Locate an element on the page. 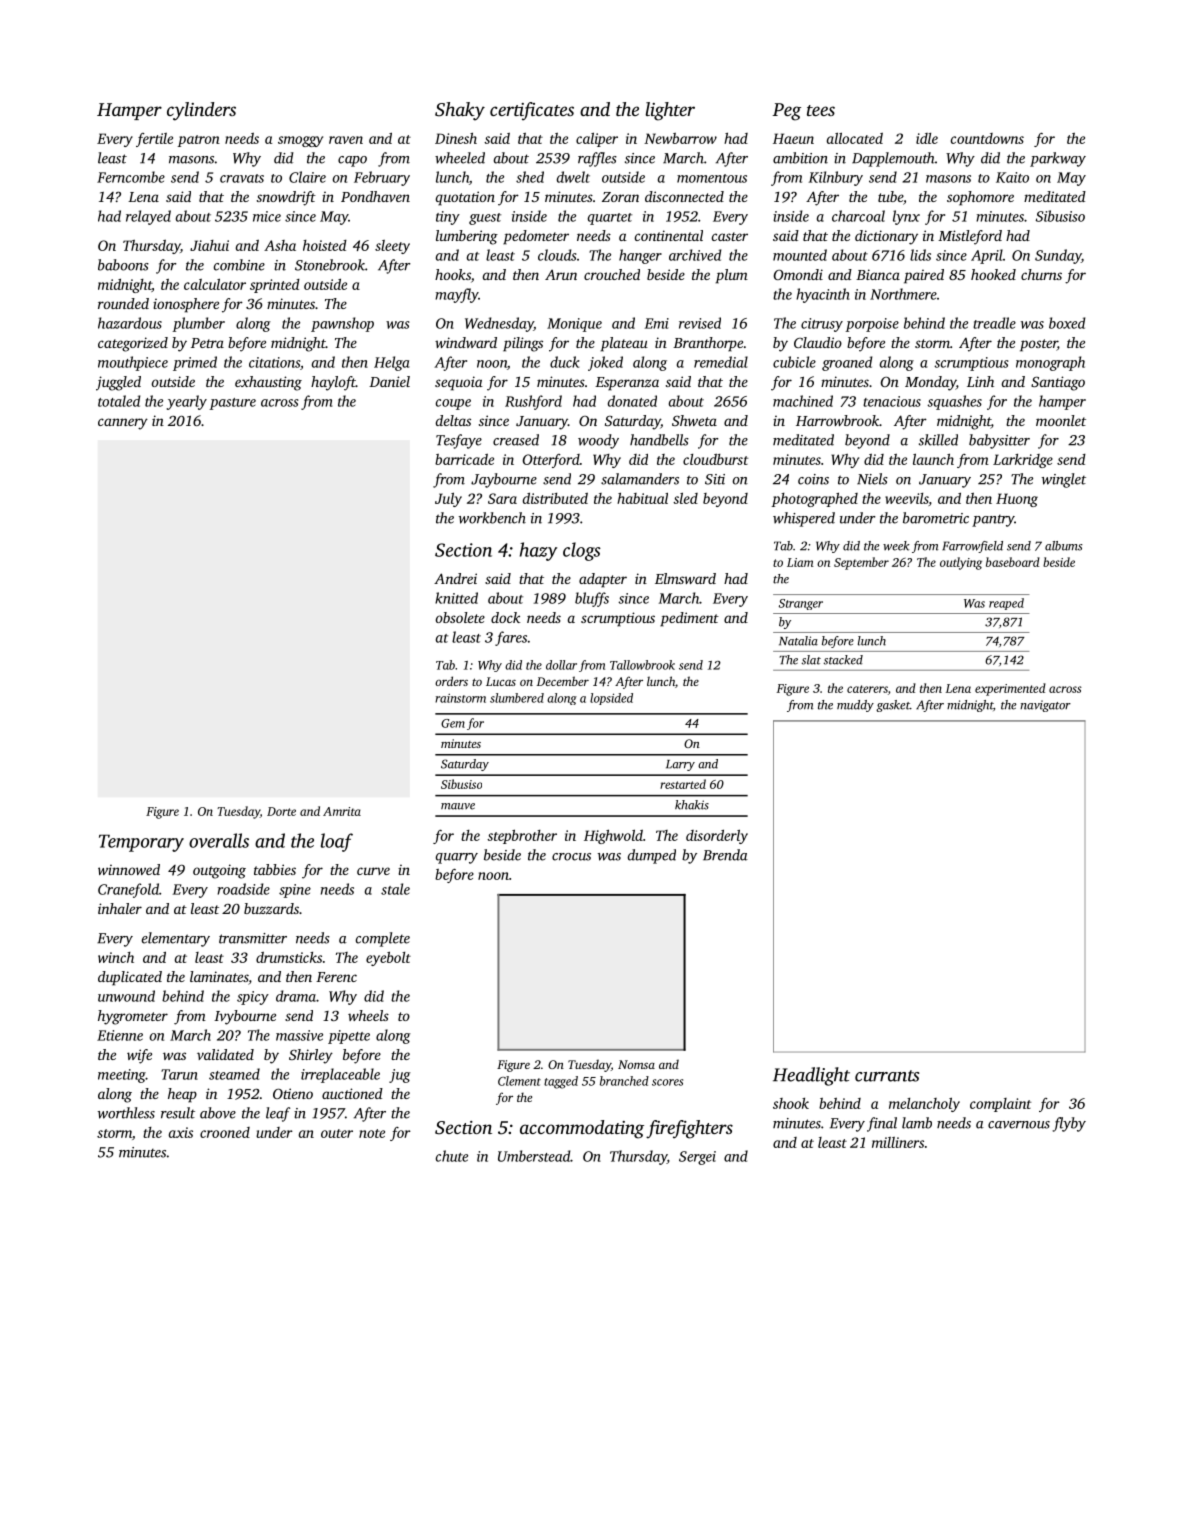  Highwold is located at coordinates (613, 836).
